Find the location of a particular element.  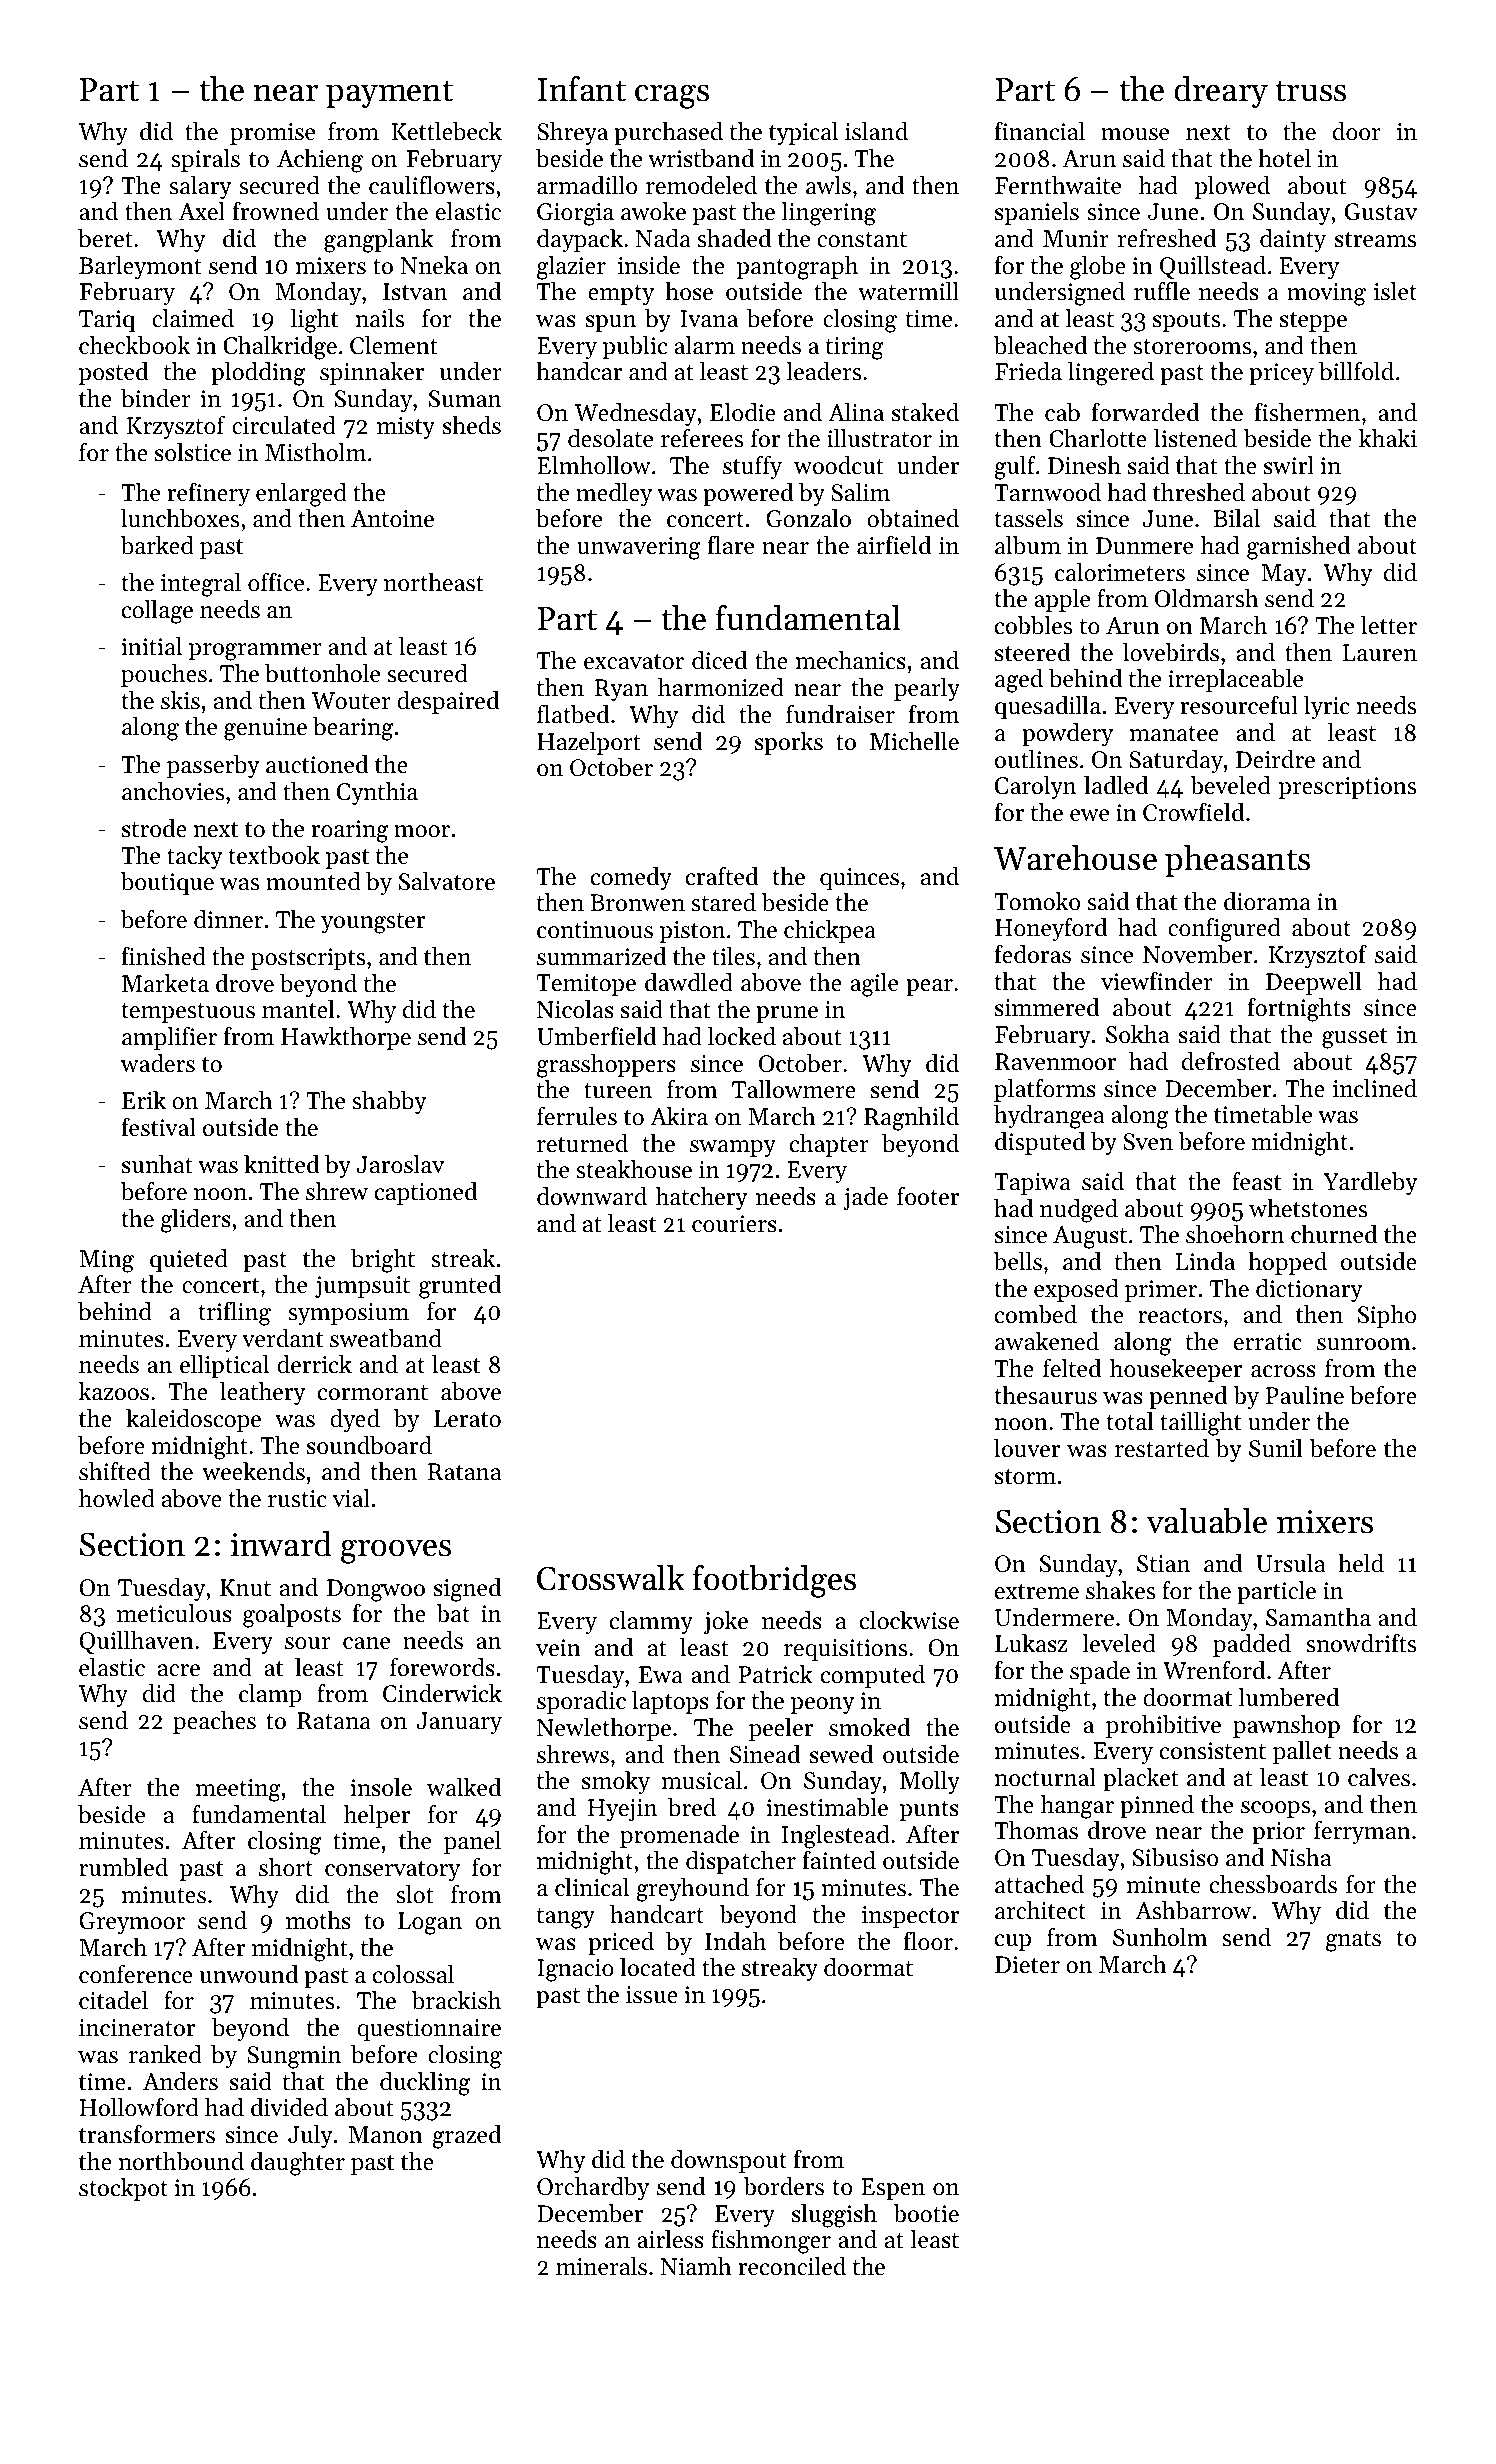

fundraiser is located at coordinates (840, 714).
